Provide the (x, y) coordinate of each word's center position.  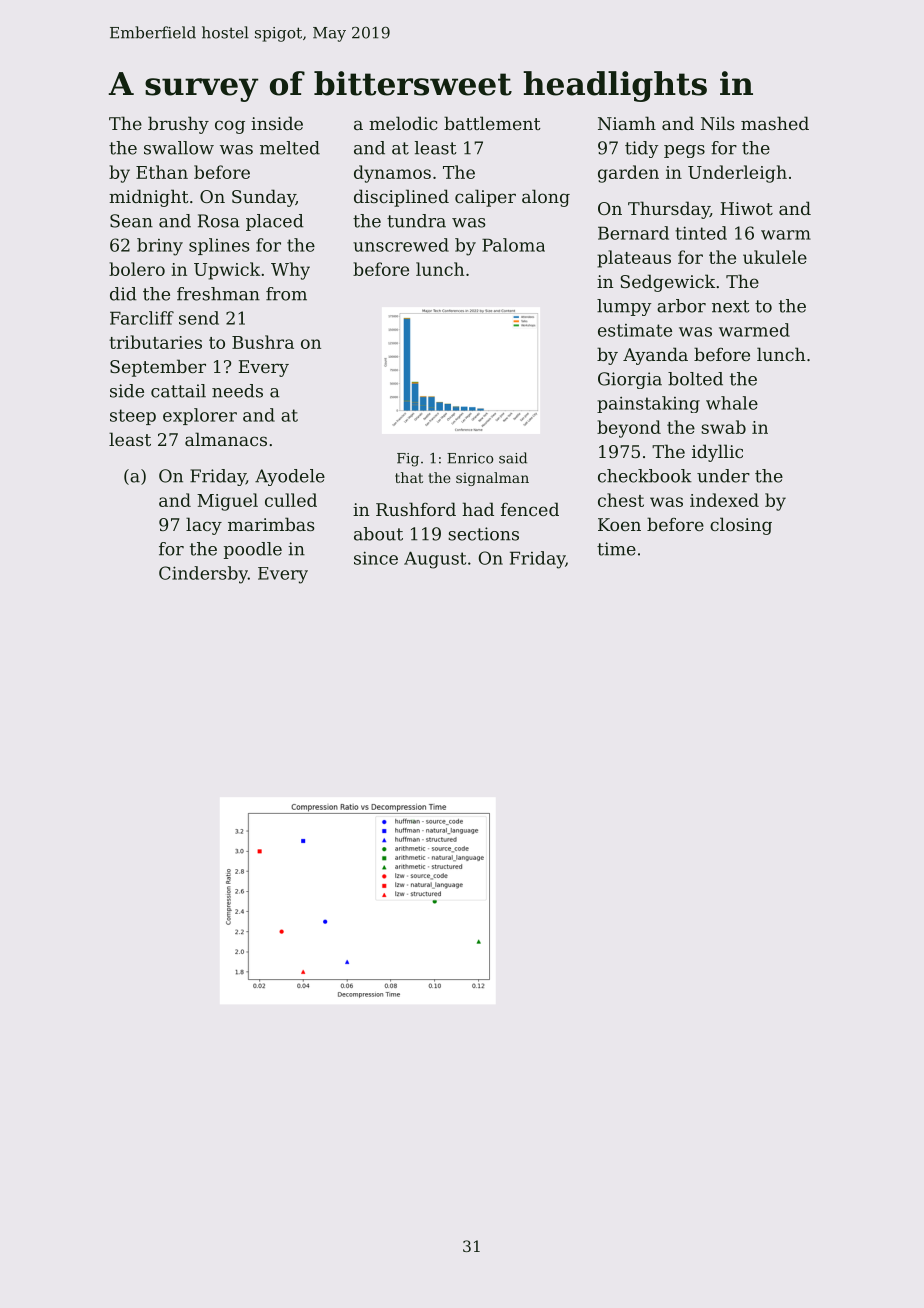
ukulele (775, 257)
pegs (684, 151)
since (376, 558)
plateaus (634, 259)
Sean (131, 221)
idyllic (717, 453)
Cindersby (203, 575)
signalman (492, 479)
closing (741, 526)
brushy (178, 125)
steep (133, 417)
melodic (403, 123)
